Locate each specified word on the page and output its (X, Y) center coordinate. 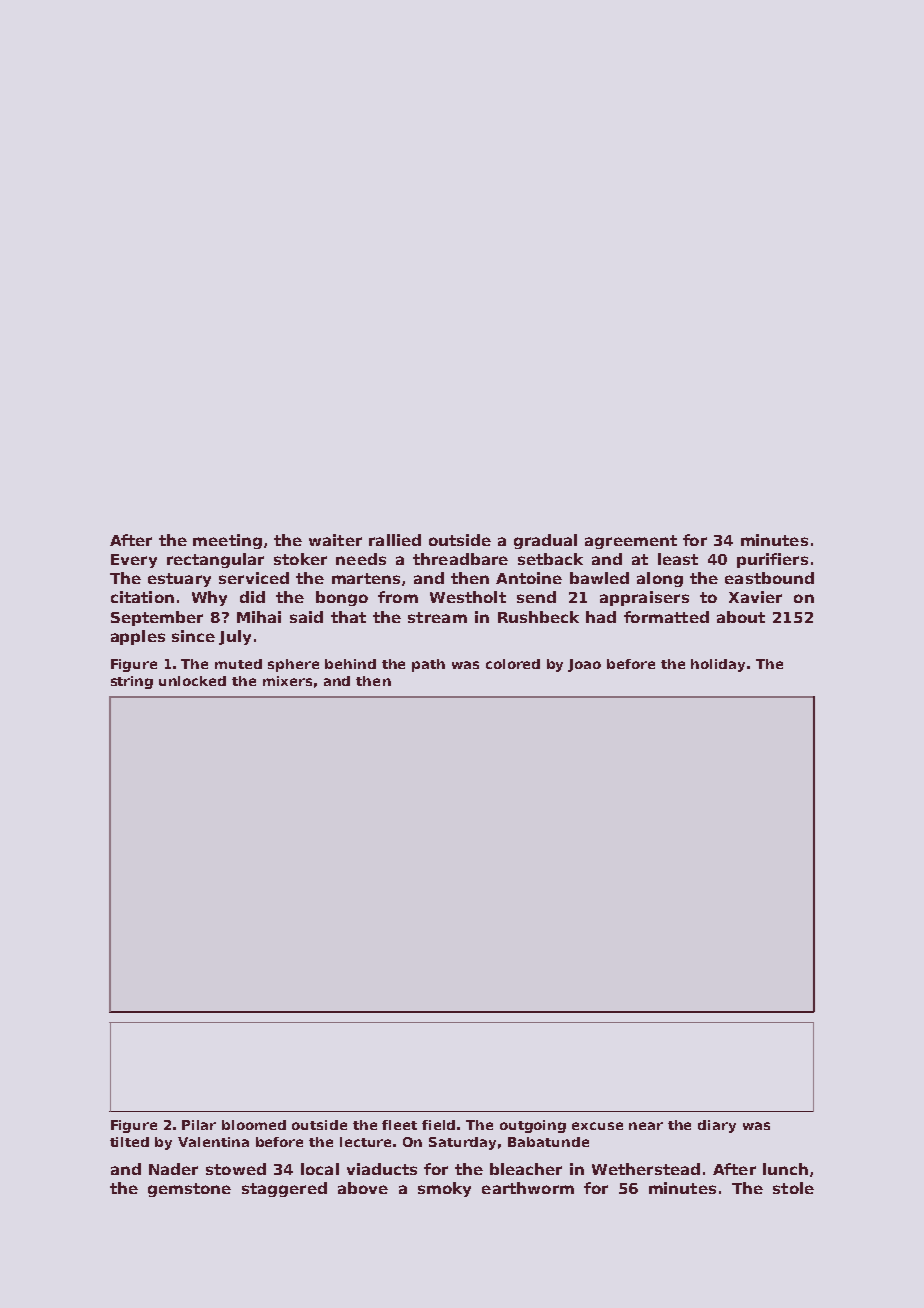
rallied (395, 540)
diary (717, 1126)
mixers (287, 681)
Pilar (199, 1125)
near (646, 1126)
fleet (399, 1125)
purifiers (772, 560)
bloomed (254, 1125)
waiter (335, 540)
